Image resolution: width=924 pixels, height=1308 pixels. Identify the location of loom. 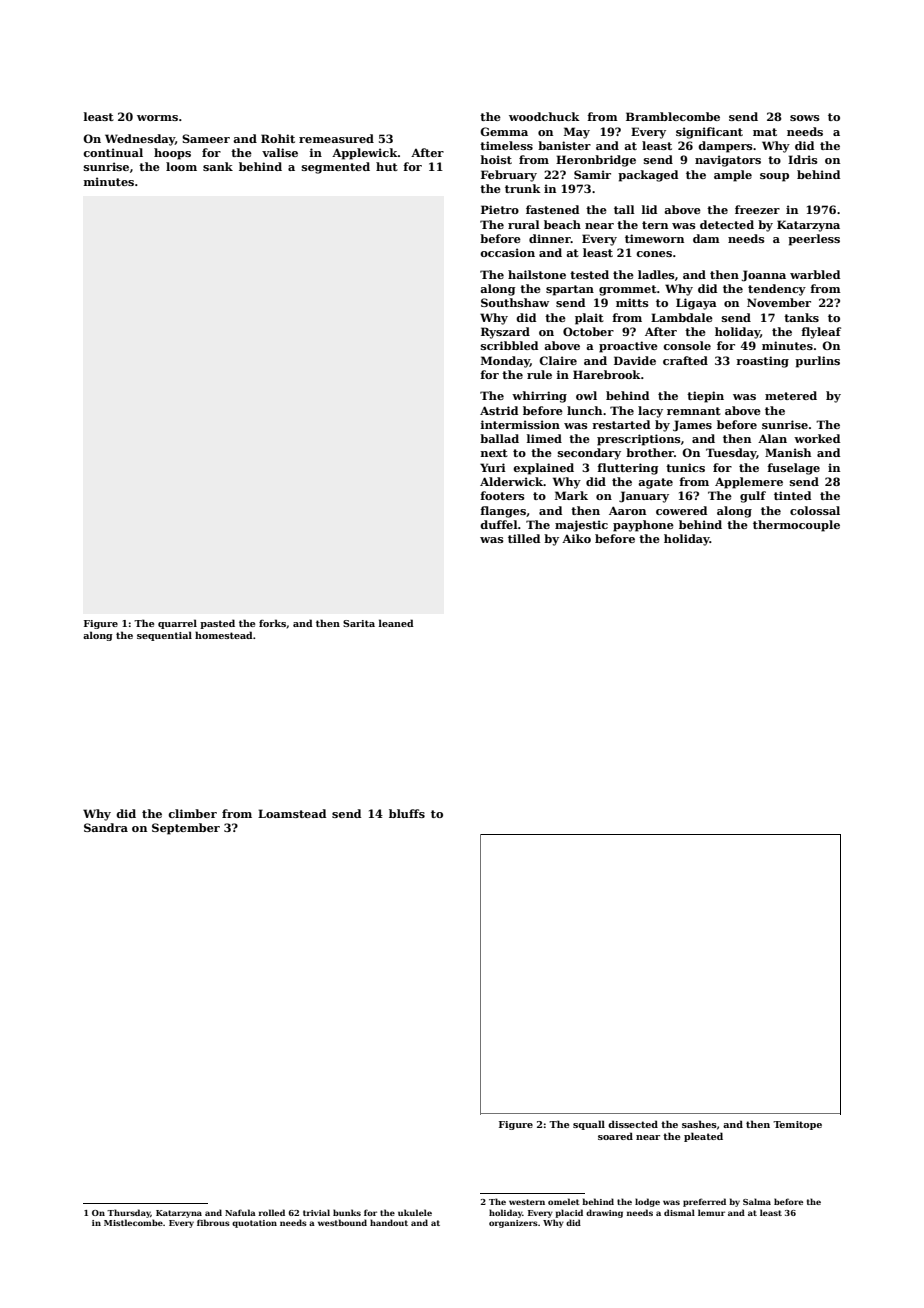
(181, 166).
